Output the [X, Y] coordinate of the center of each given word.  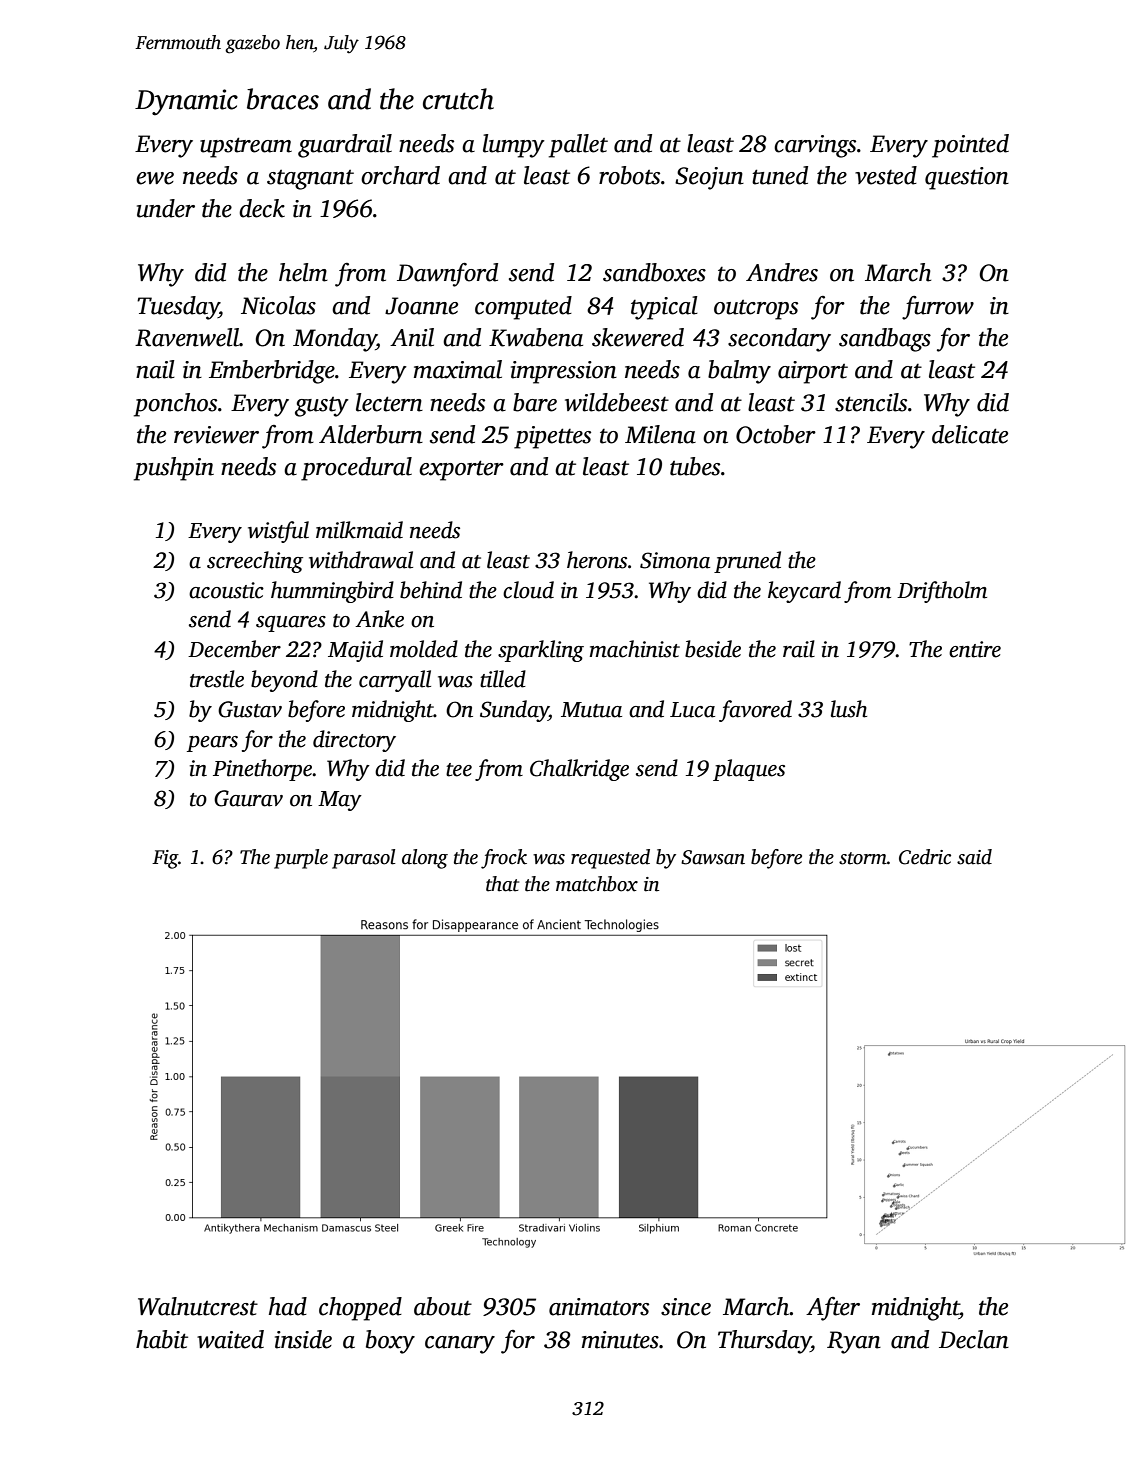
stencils [871, 402]
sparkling [541, 651]
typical [664, 308]
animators [599, 1307]
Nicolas [278, 305]
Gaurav [248, 798]
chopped [360, 1309]
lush [849, 709]
